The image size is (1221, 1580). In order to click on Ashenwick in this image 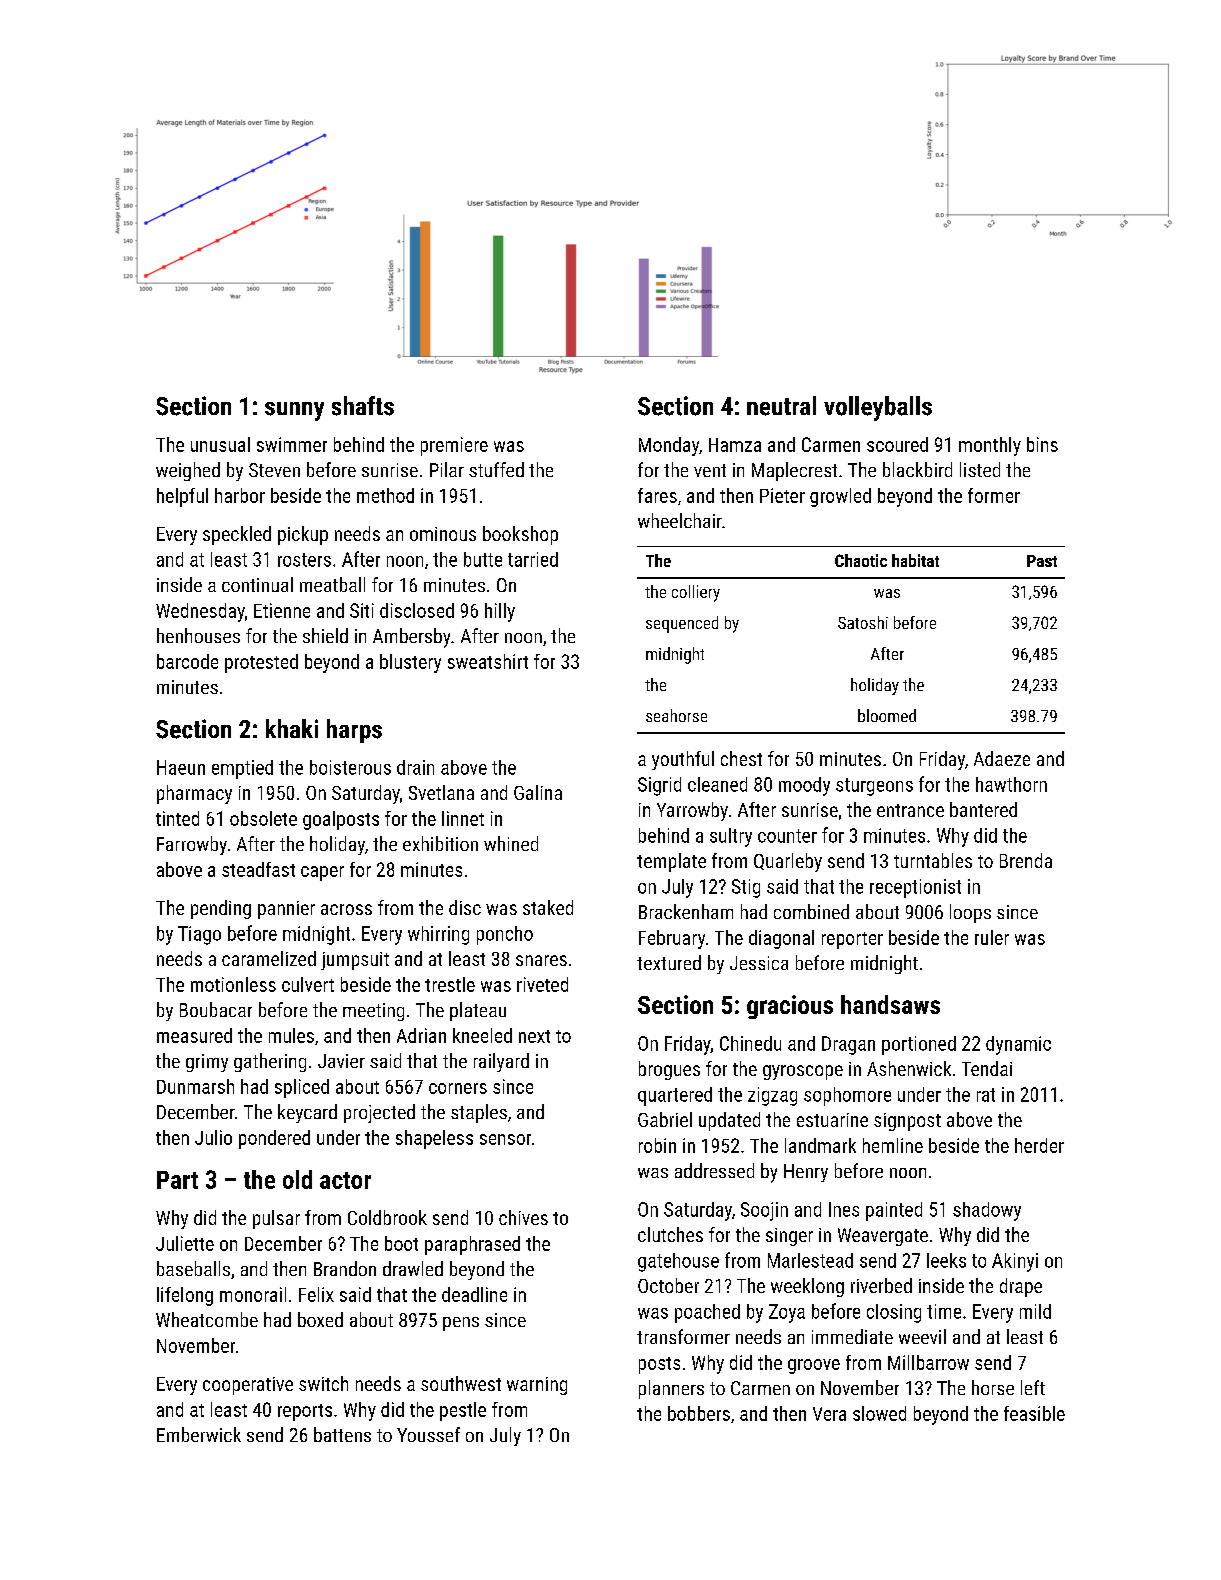, I will do `click(909, 1068)`.
